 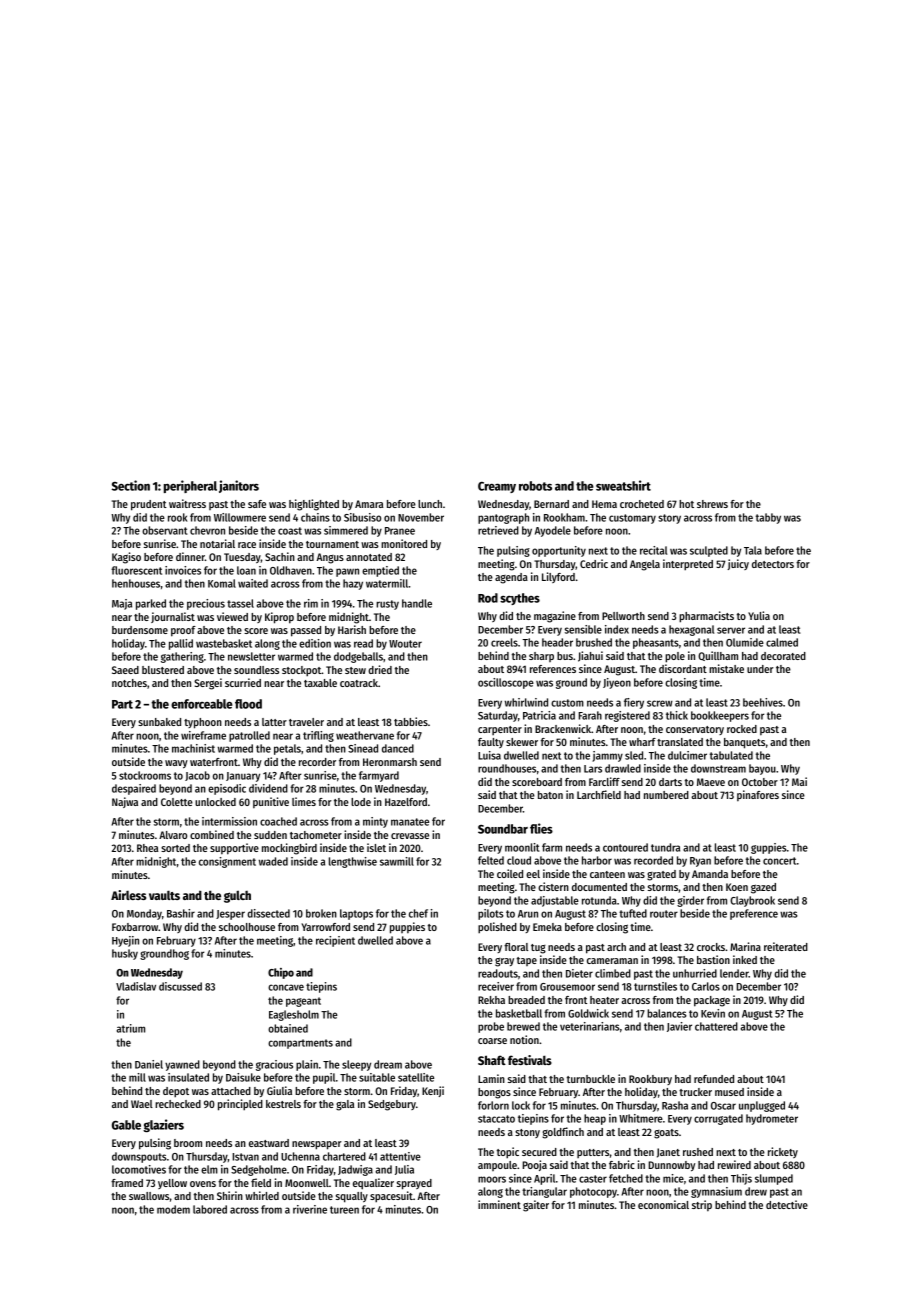 I want to click on labored, so click(x=210, y=1209).
